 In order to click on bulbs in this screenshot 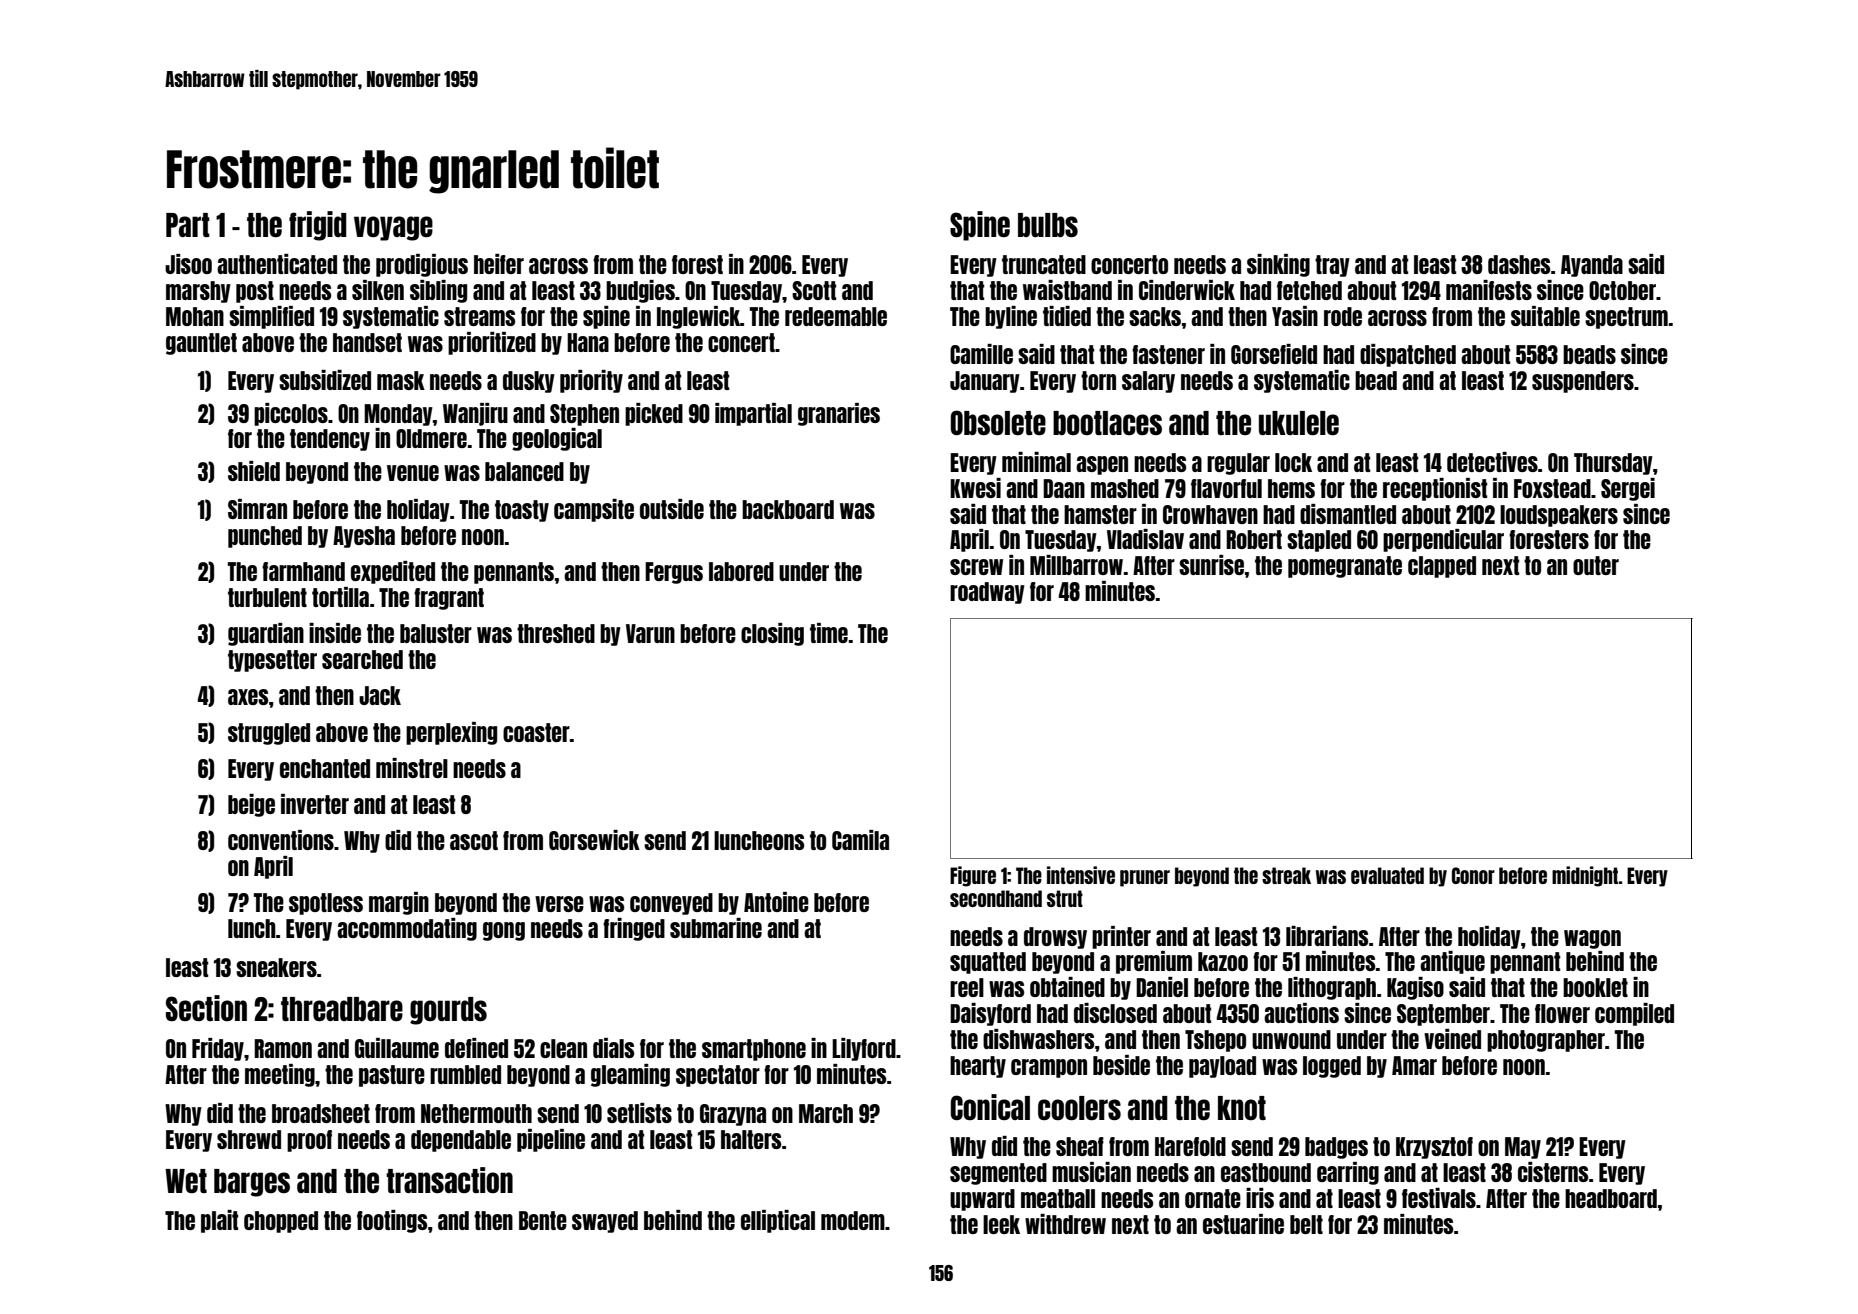, I will do `click(1048, 225)`.
